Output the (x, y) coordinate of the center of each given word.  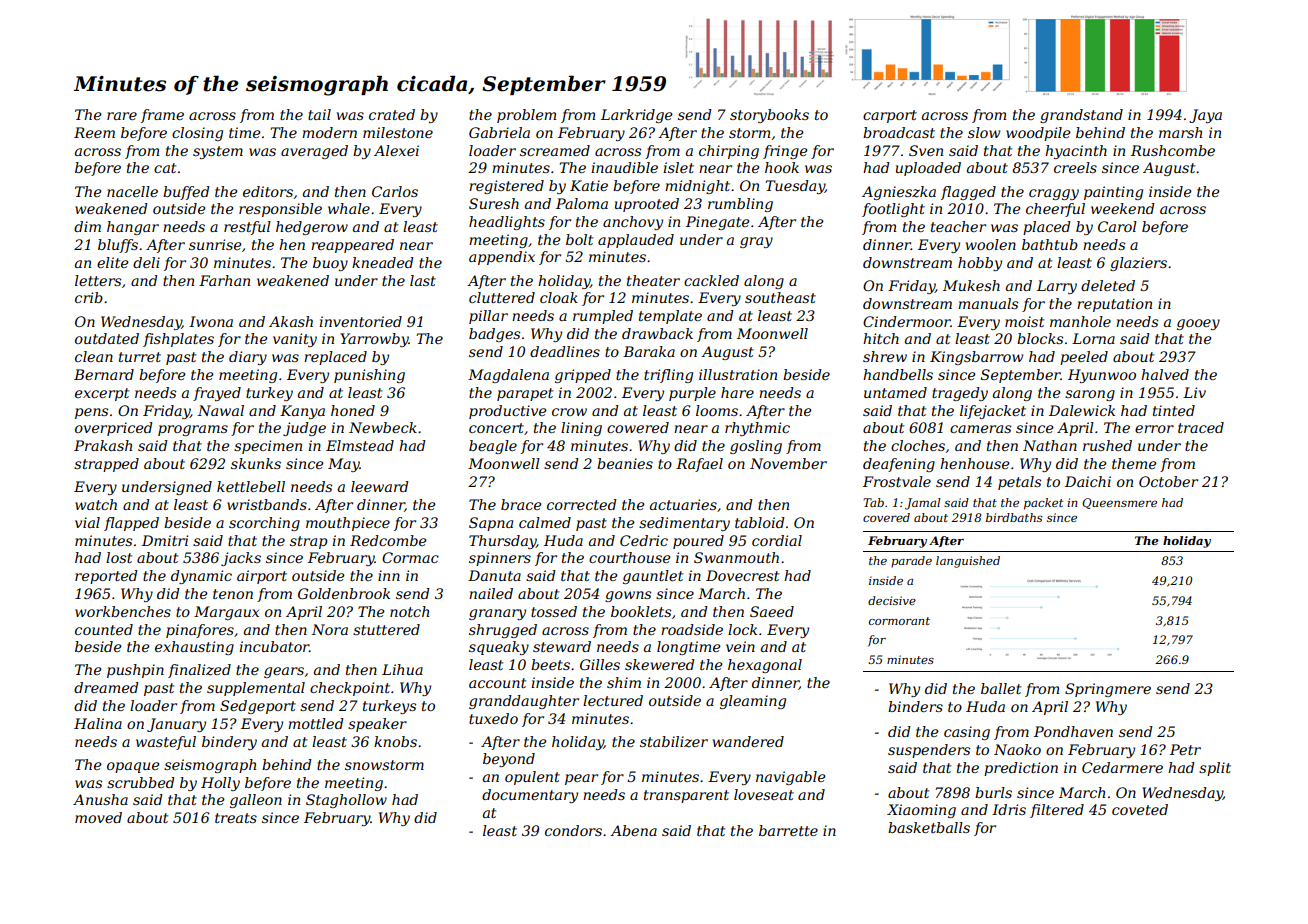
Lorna (1093, 338)
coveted (1140, 809)
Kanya (302, 412)
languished (968, 562)
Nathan (1050, 445)
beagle (493, 447)
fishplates (178, 340)
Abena (633, 830)
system (218, 152)
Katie (589, 185)
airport (262, 577)
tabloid (760, 522)
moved (98, 817)
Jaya (1205, 116)
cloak (559, 297)
